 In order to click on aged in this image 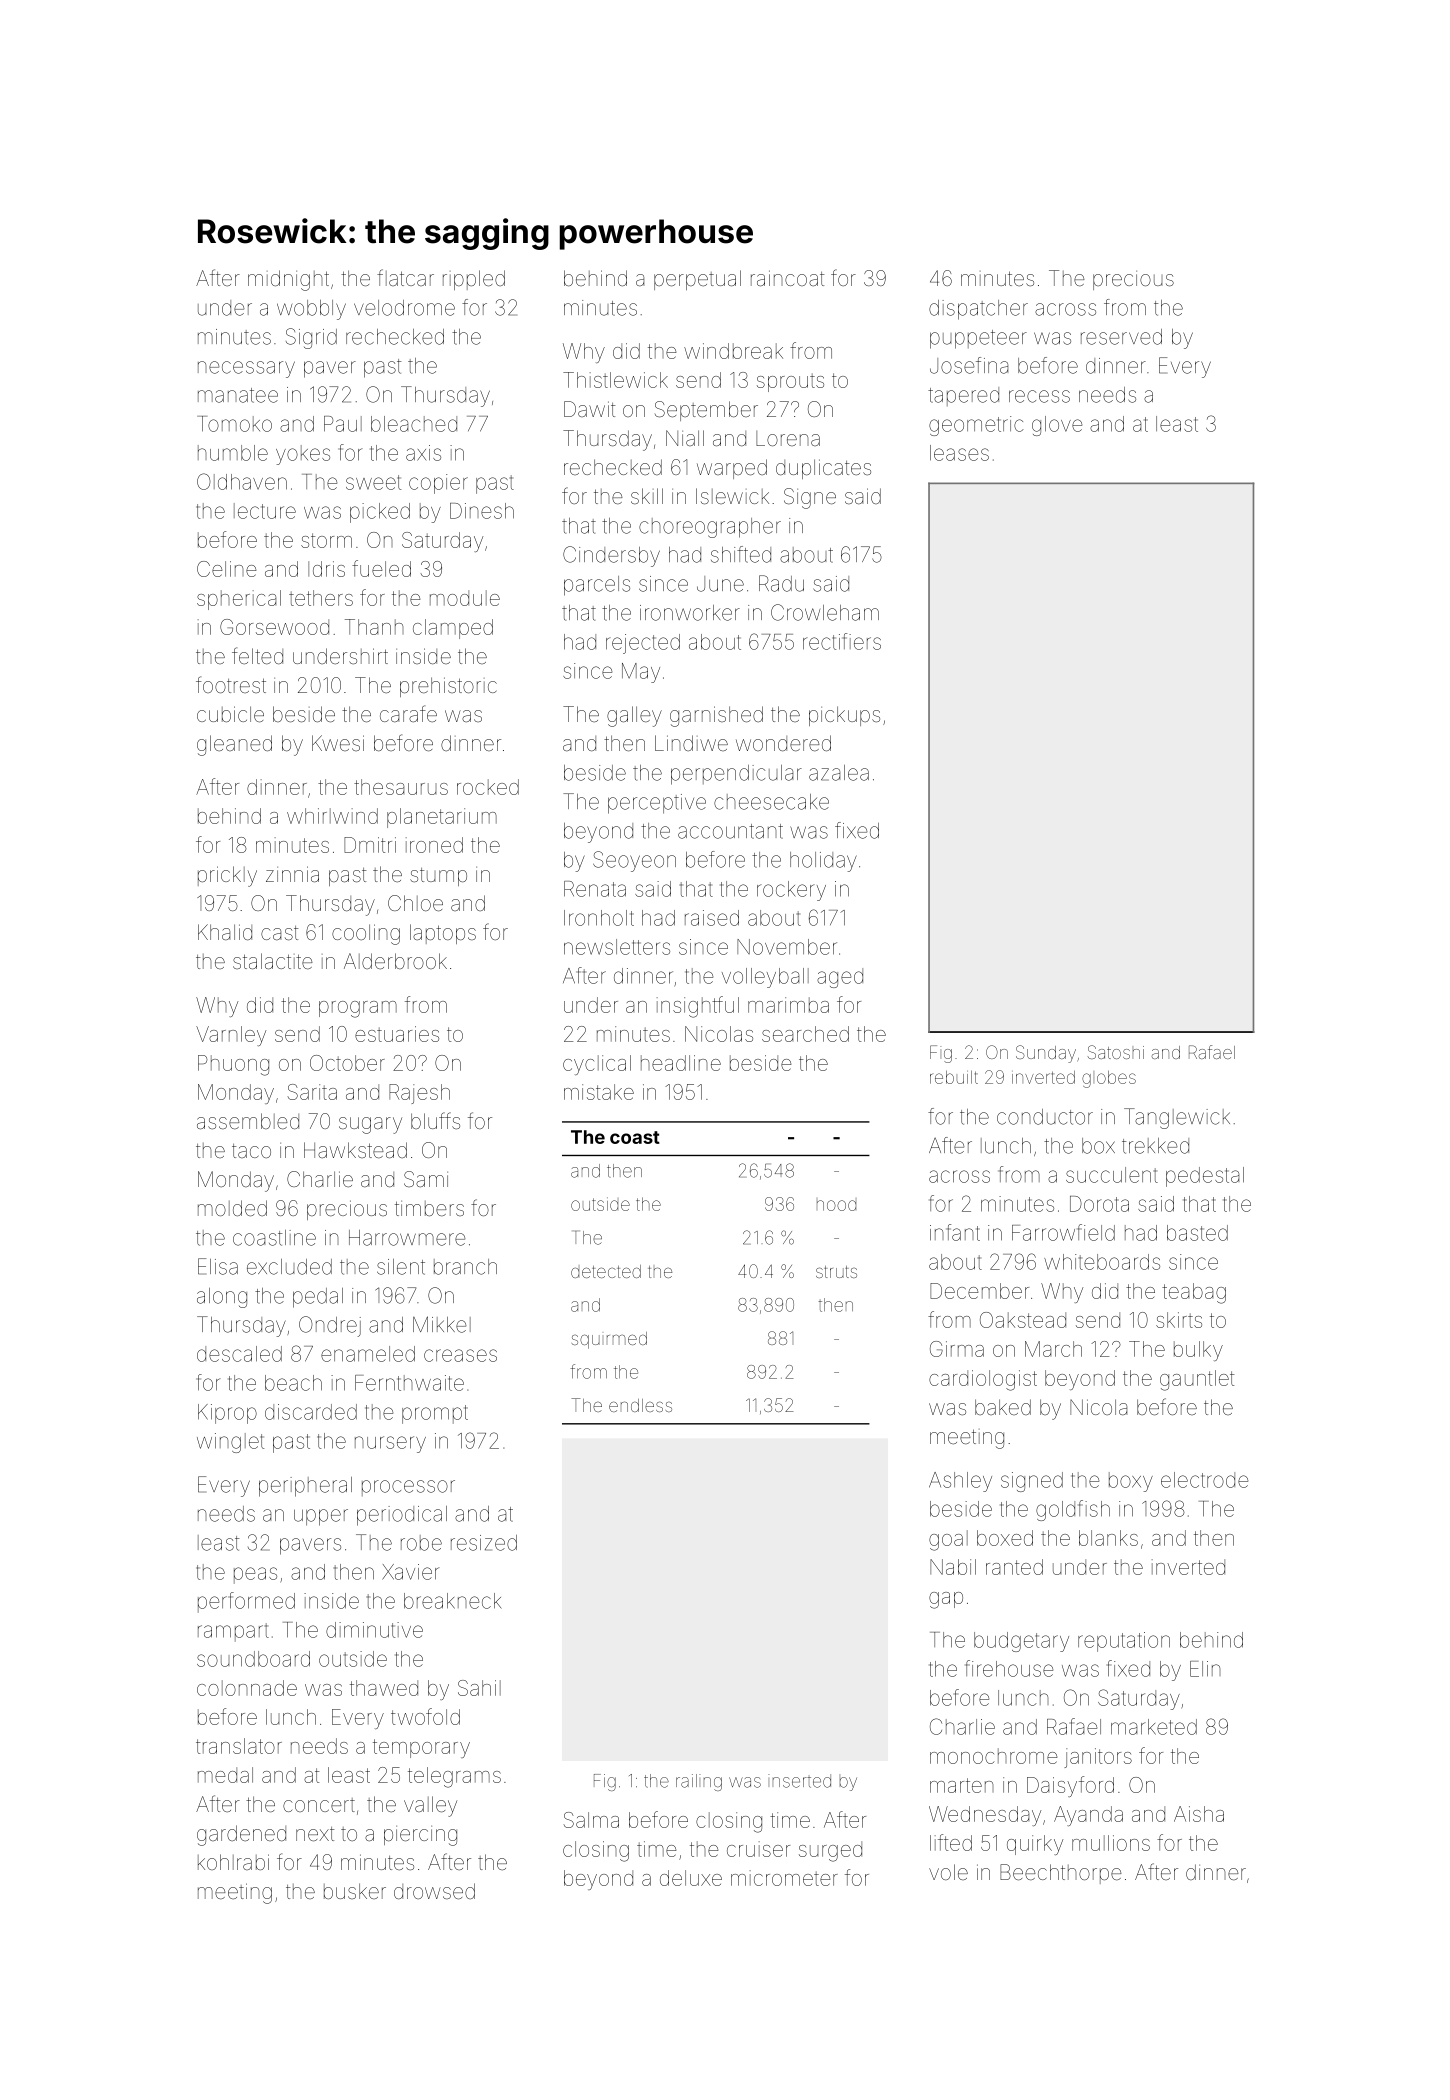, I will do `click(840, 978)`.
